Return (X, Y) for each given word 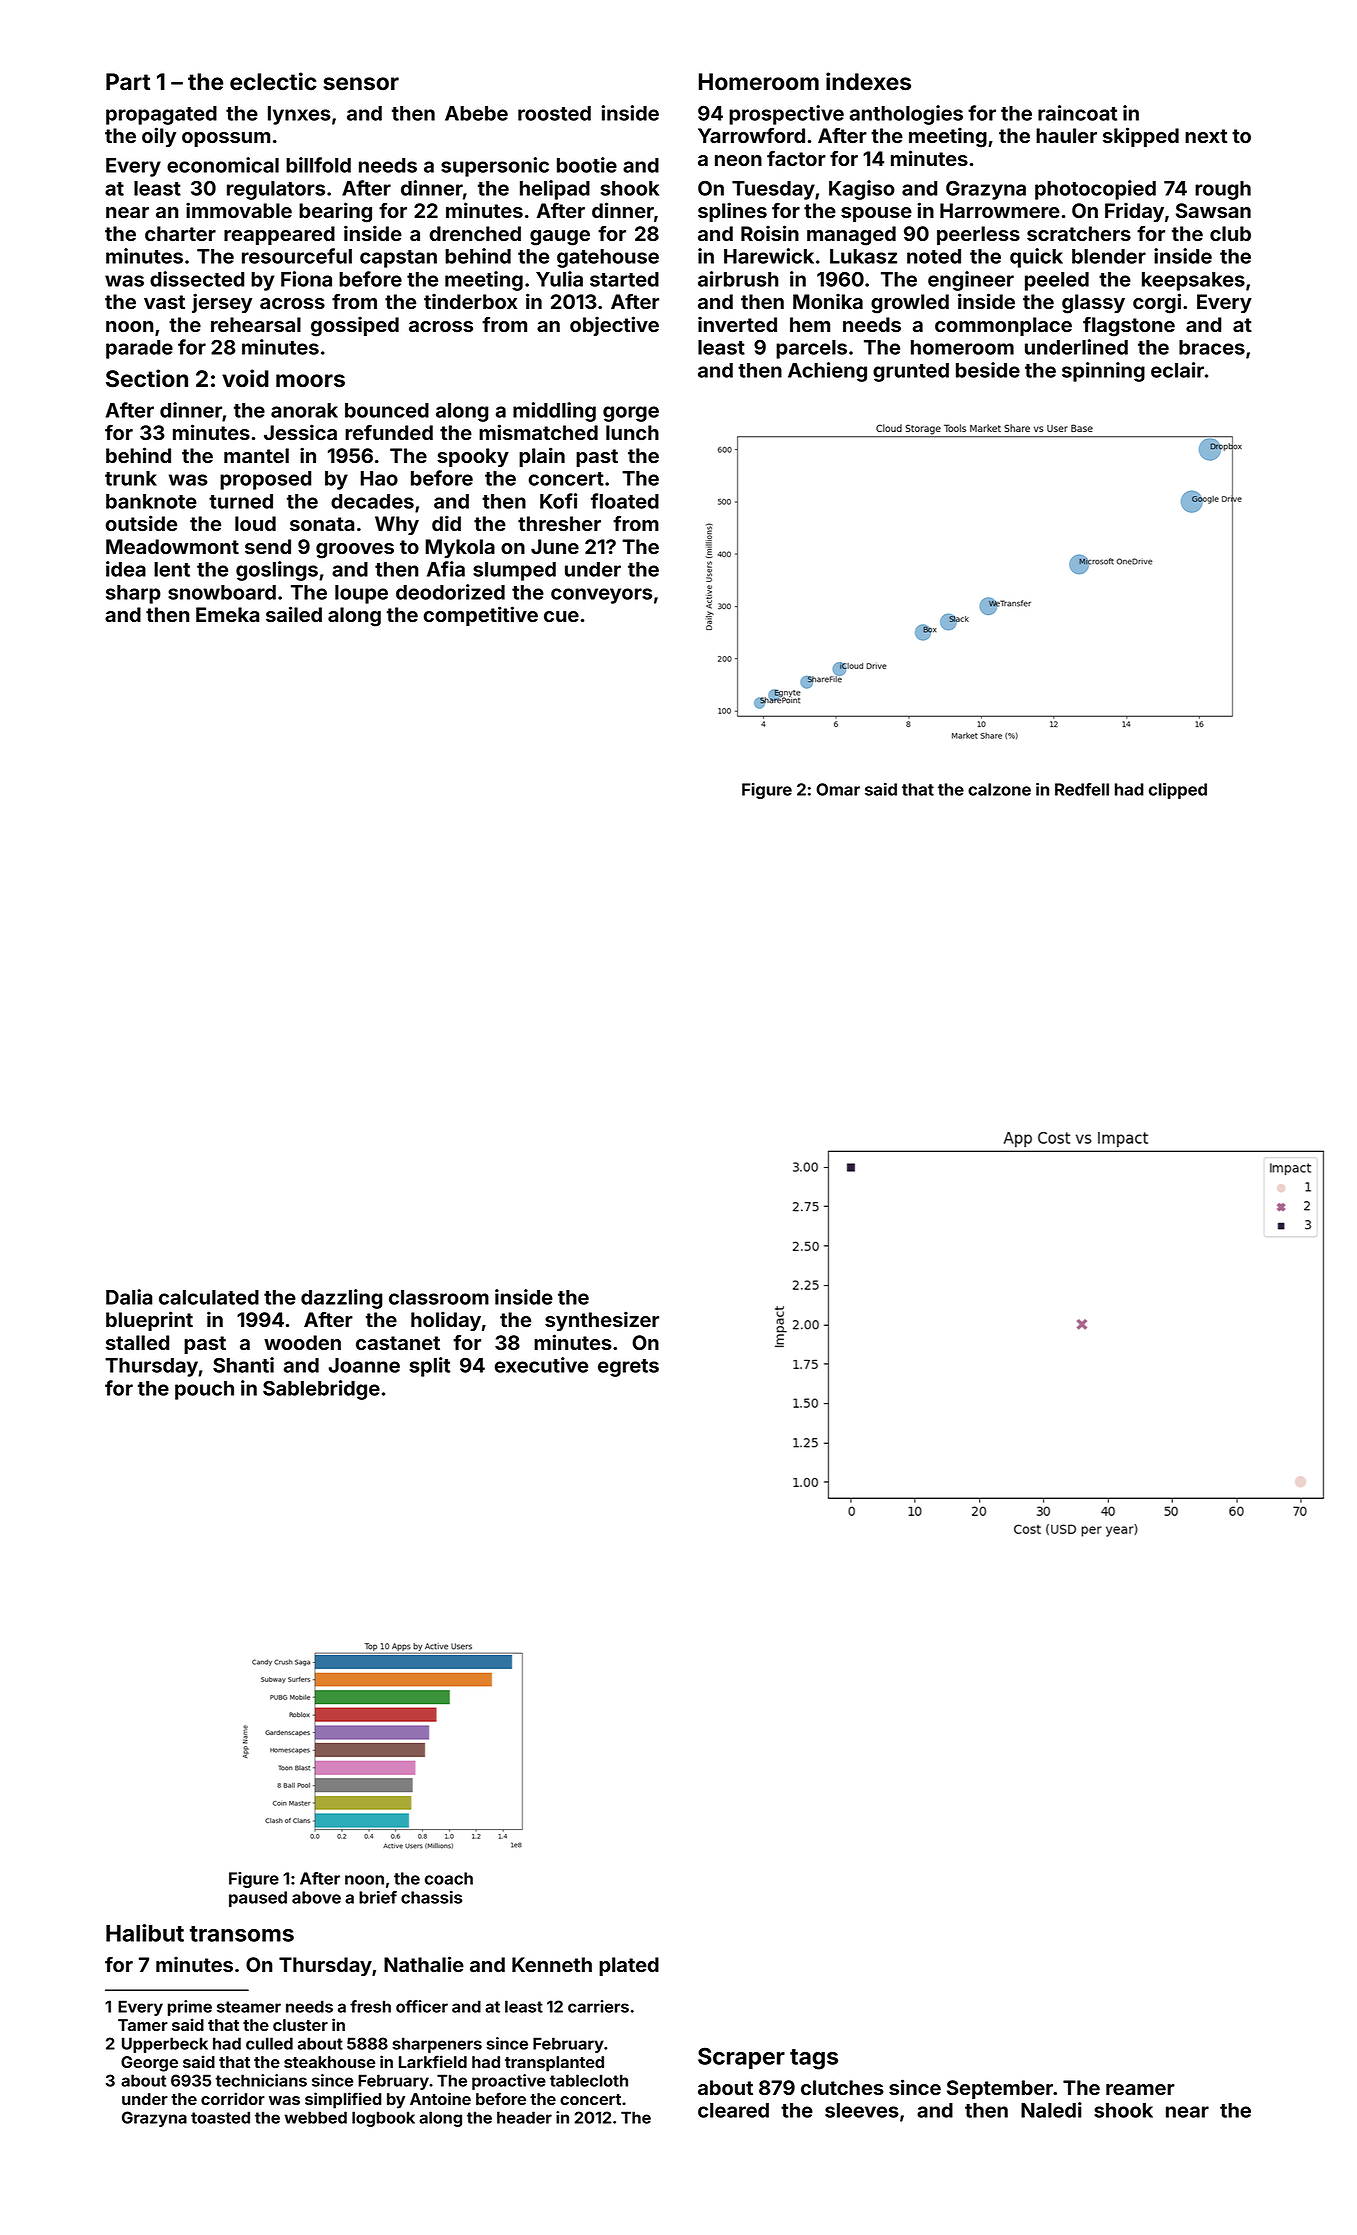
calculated (209, 1297)
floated (625, 501)
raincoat (1077, 113)
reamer (1140, 2089)
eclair (1177, 370)
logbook (383, 2119)
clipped (1178, 791)
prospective (786, 115)
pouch (204, 1390)
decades (372, 501)
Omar (838, 789)
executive (541, 1365)
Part (128, 82)
